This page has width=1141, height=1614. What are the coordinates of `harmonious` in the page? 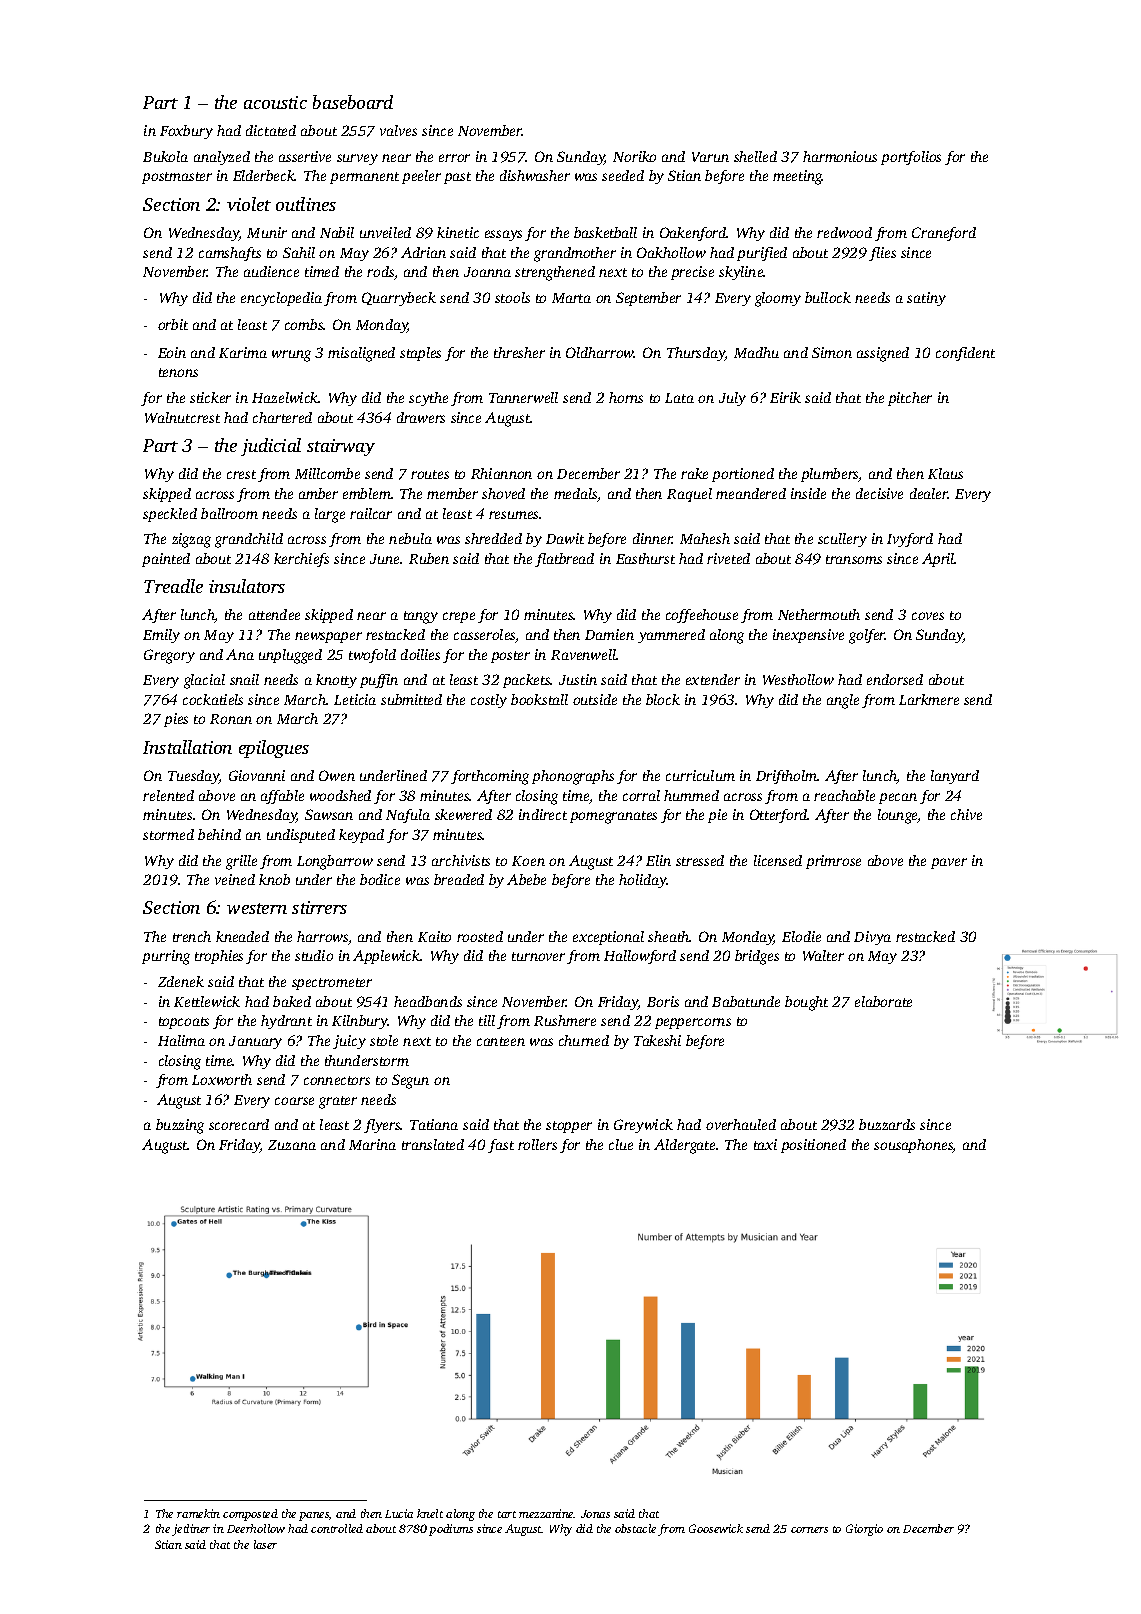 It's located at (840, 156).
